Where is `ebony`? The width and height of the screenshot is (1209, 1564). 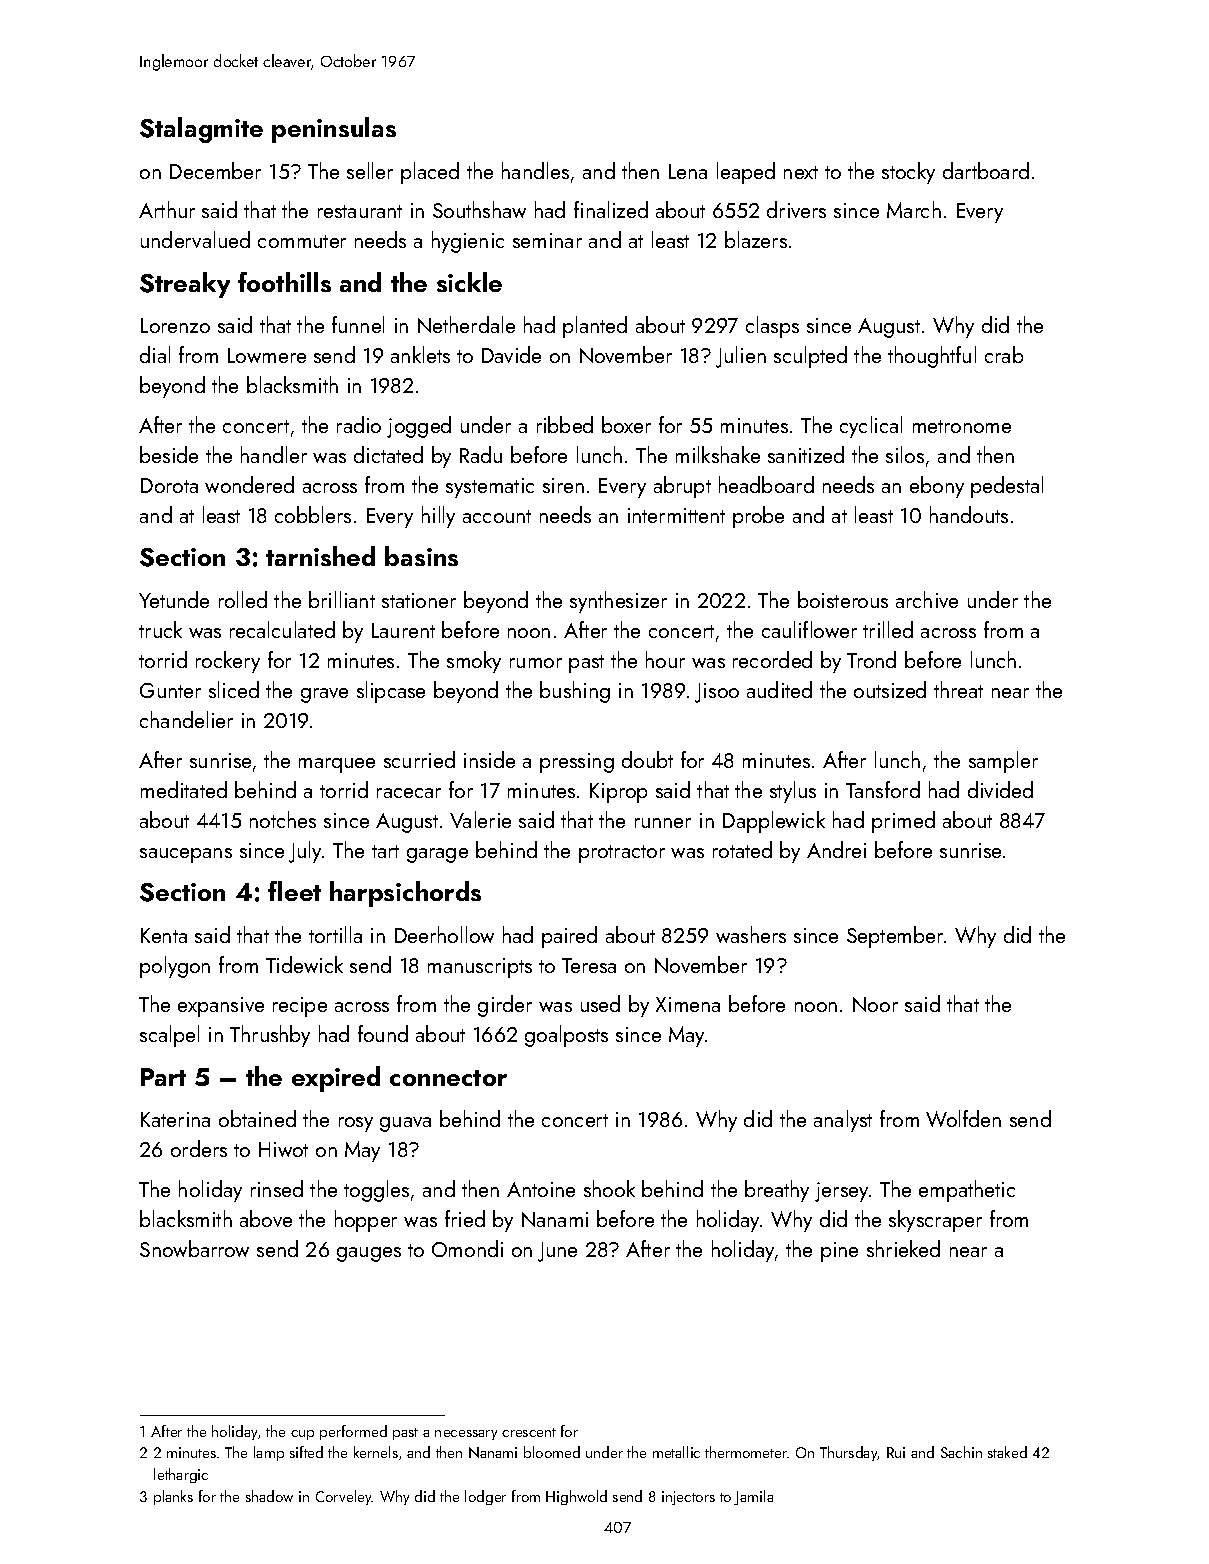
ebony is located at coordinates (937, 487).
